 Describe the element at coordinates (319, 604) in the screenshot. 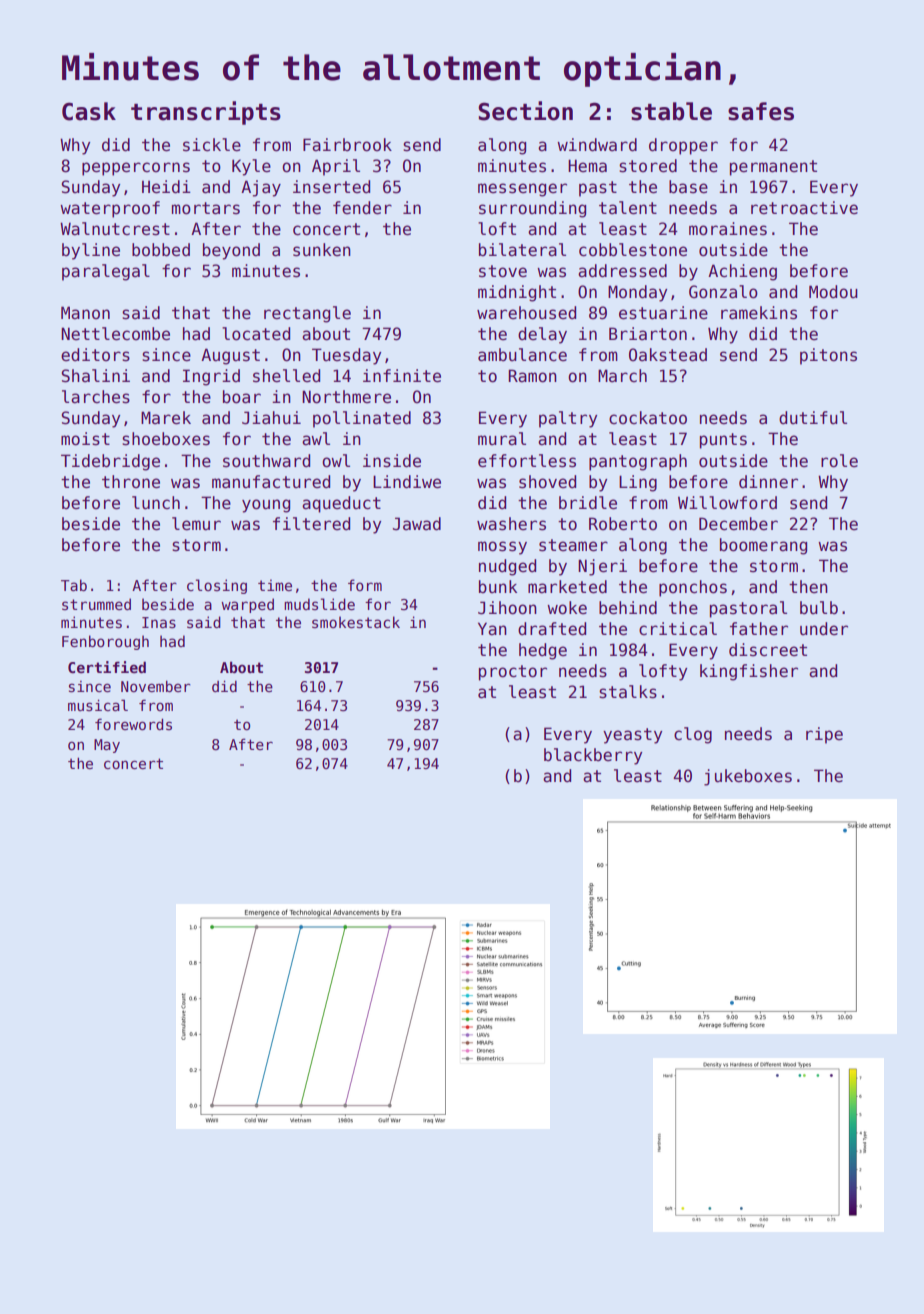

I see `mudslide` at that location.
